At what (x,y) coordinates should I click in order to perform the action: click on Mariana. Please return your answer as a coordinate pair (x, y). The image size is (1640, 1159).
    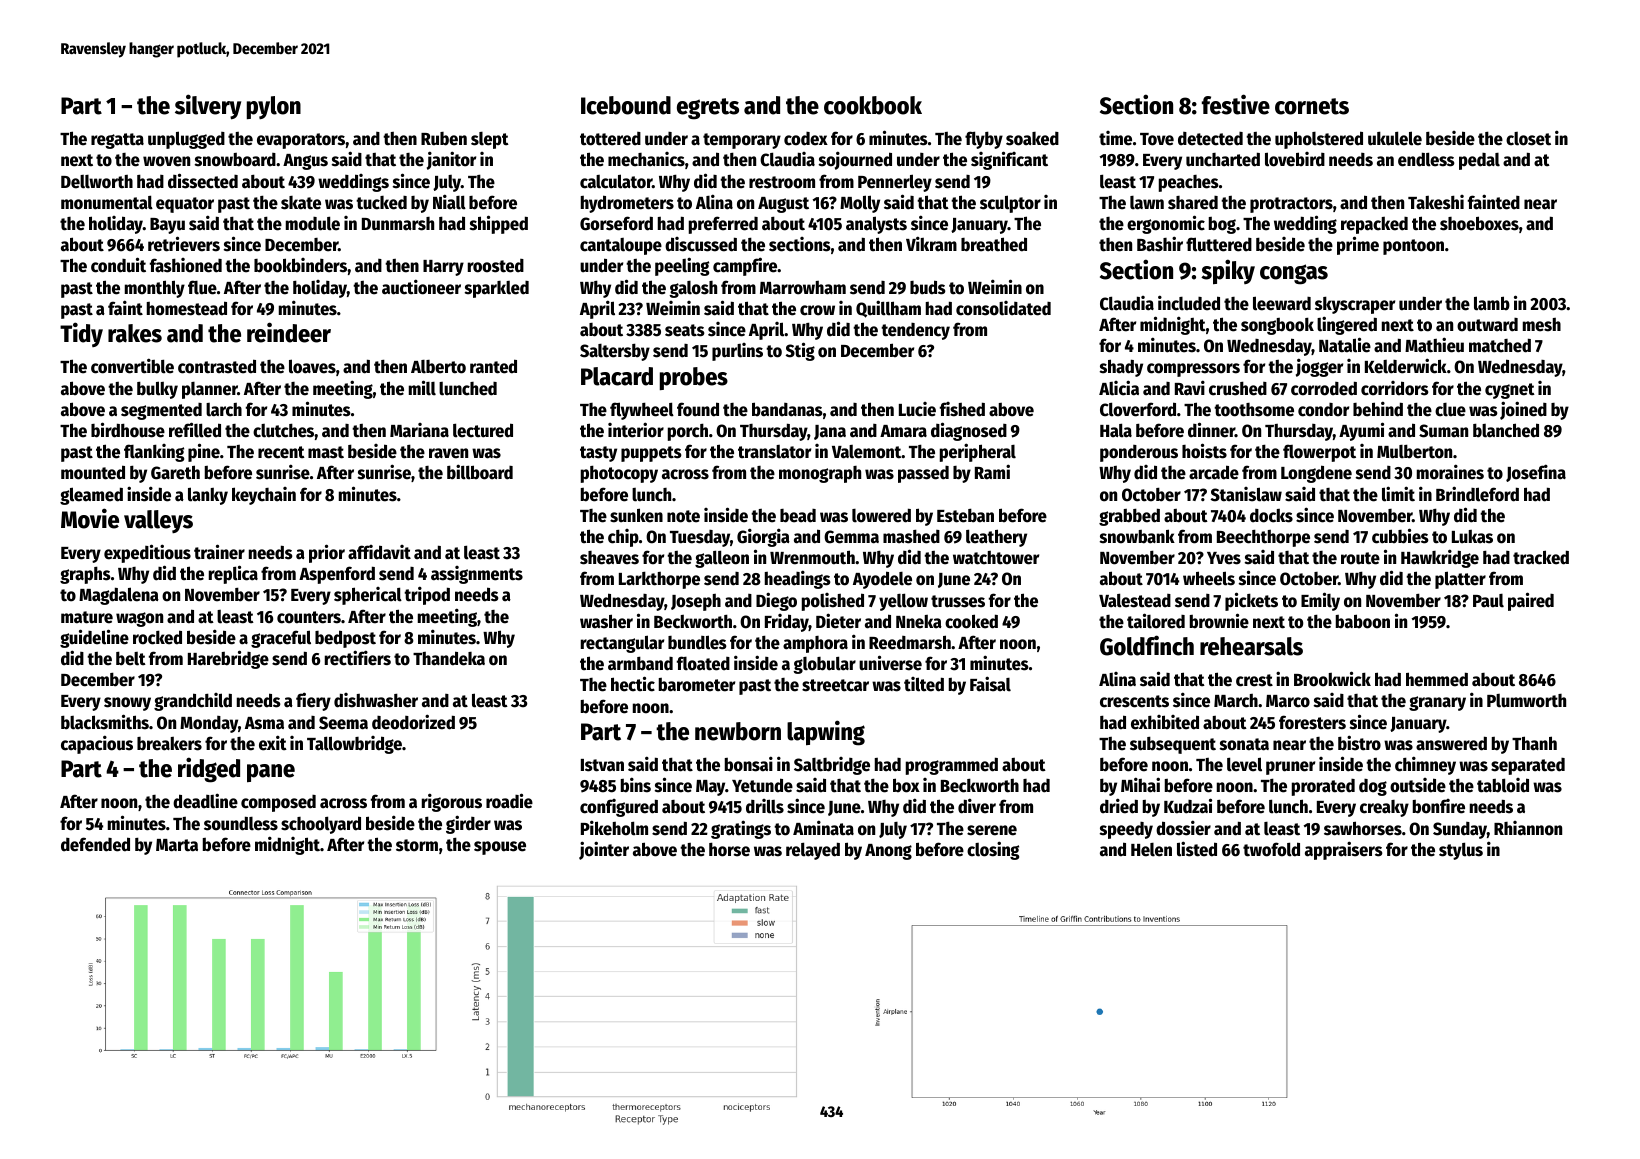
    Looking at the image, I should click on (419, 430).
